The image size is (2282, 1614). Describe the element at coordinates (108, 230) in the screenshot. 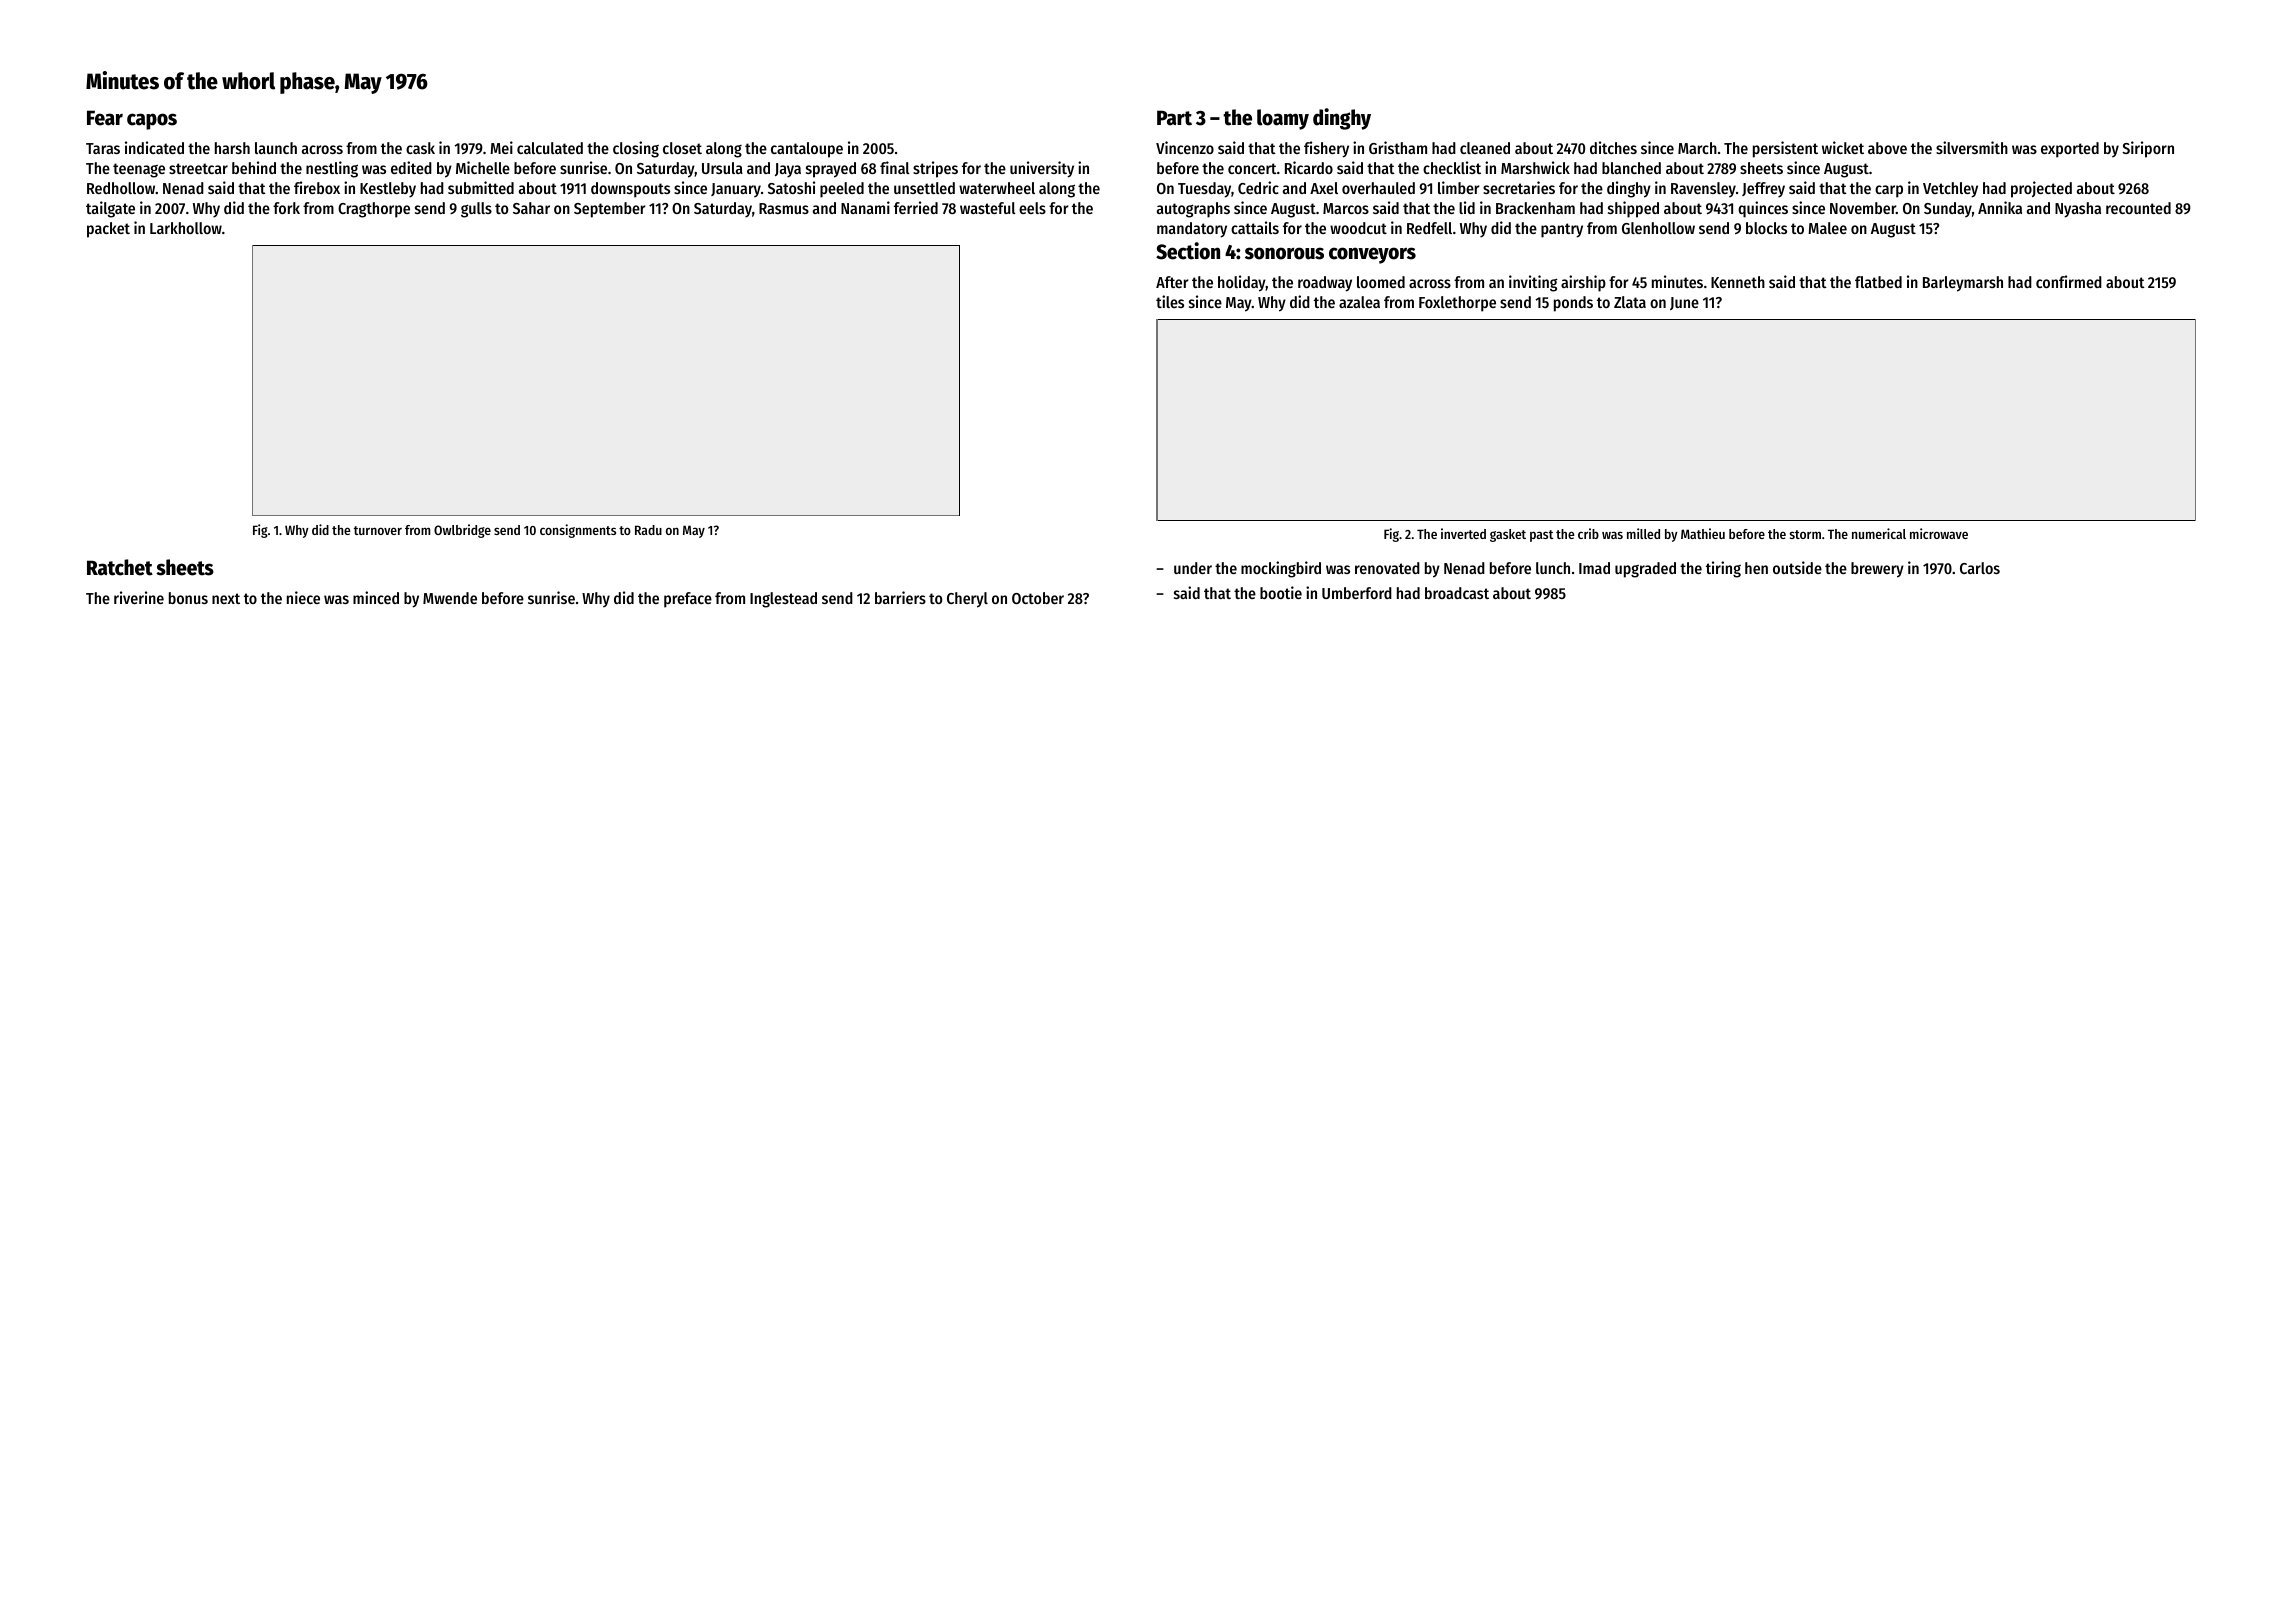

I see `packet` at that location.
